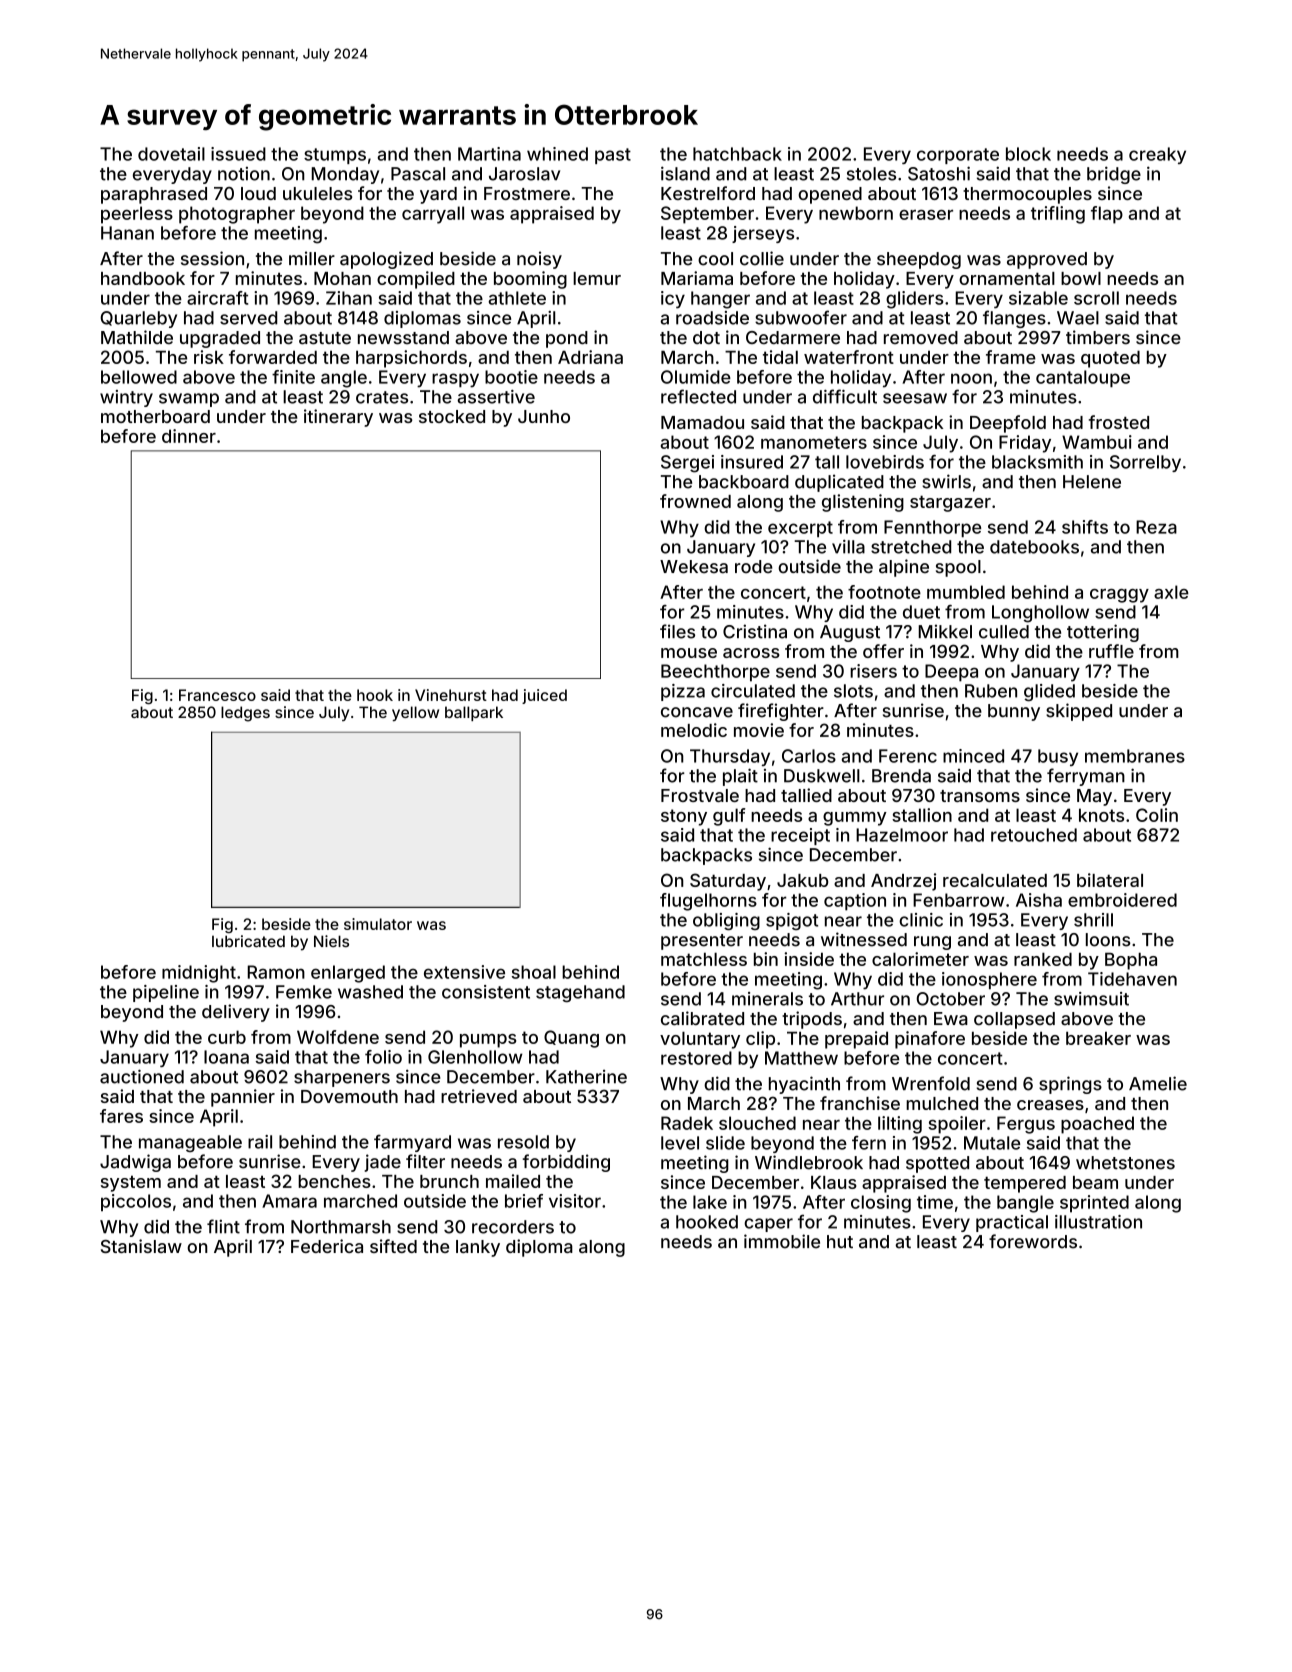  I want to click on frowned, so click(695, 501).
